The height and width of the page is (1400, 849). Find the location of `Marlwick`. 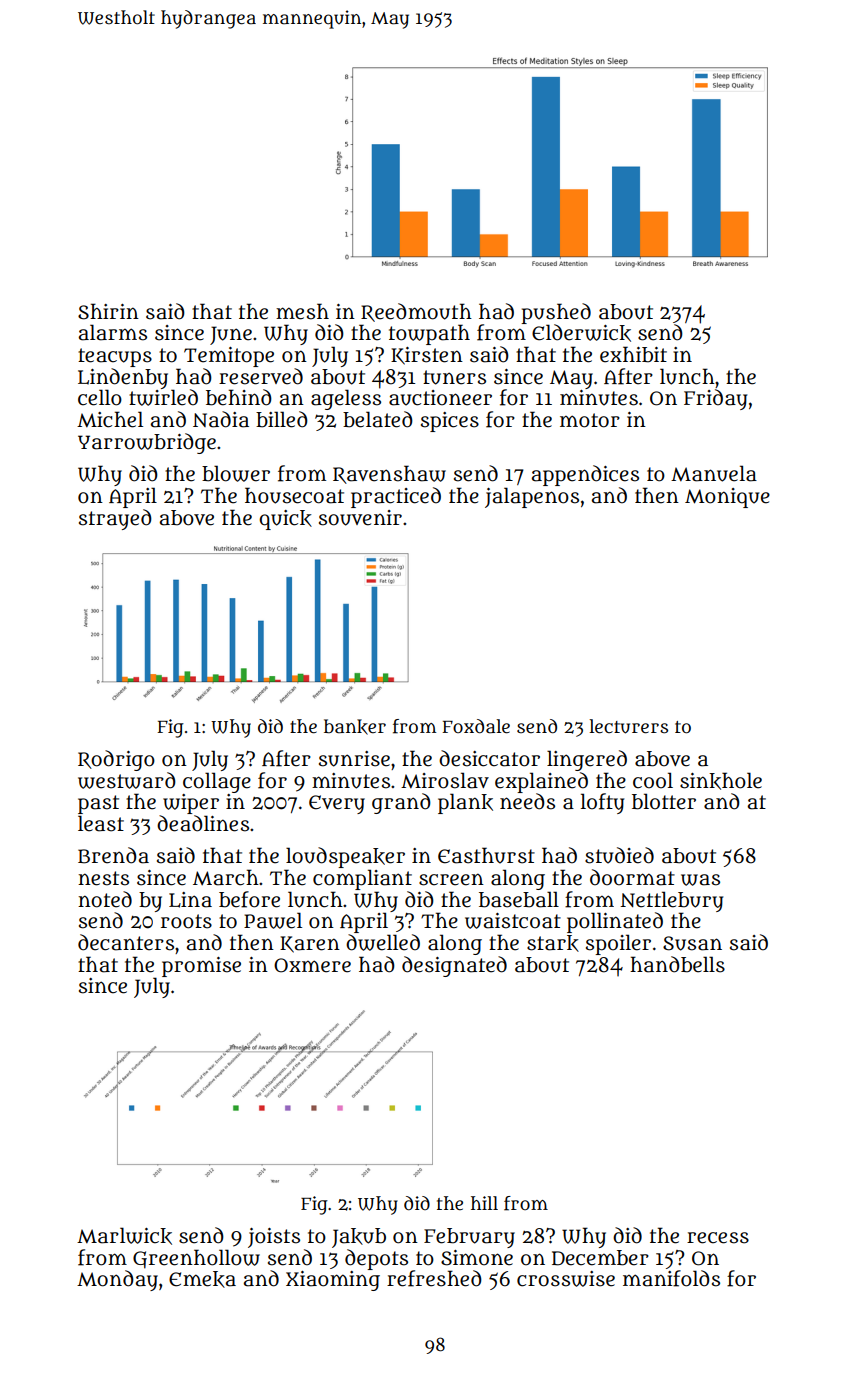

Marlwick is located at coordinates (124, 1236).
